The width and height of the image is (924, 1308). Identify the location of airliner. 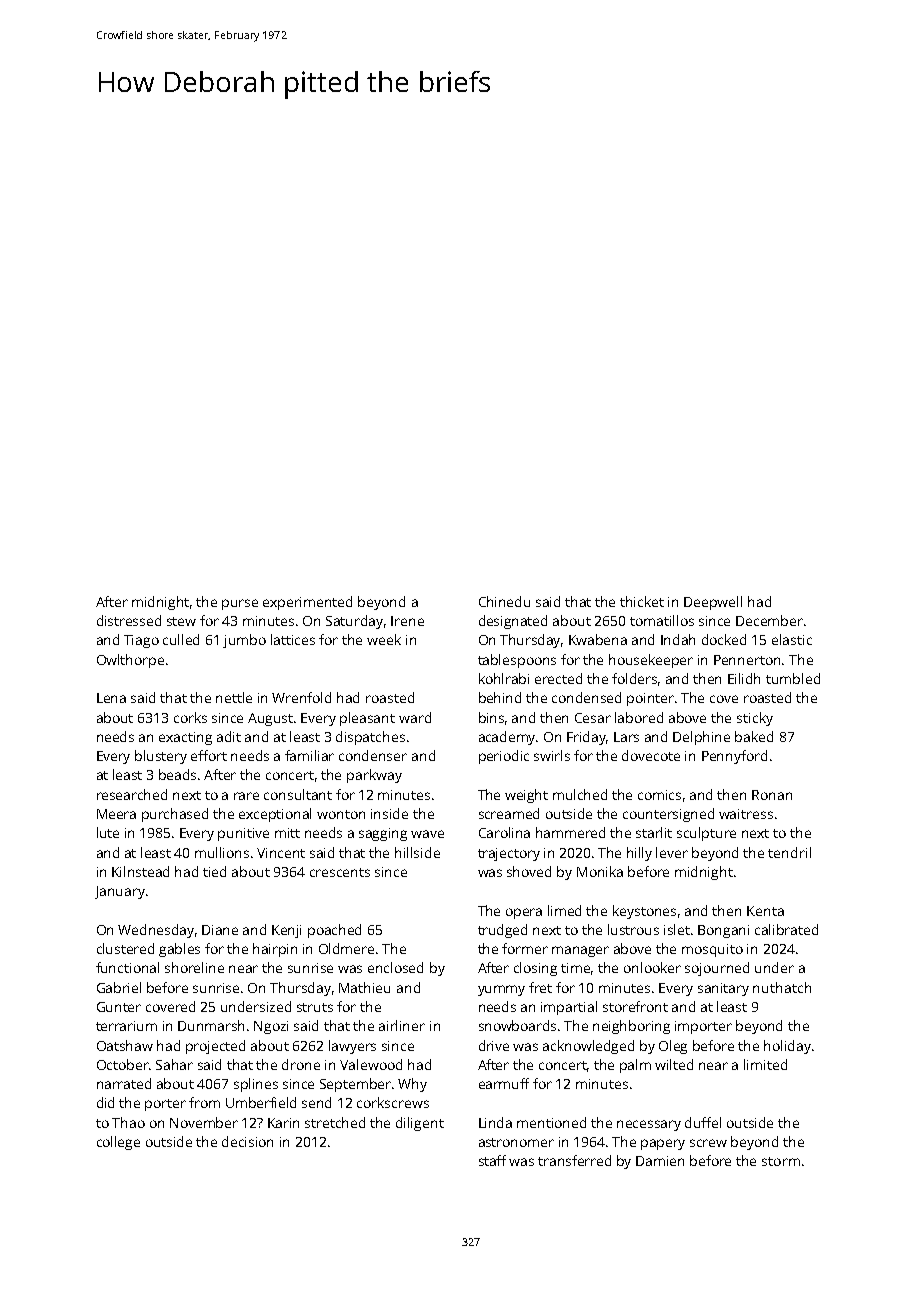
(402, 1025).
